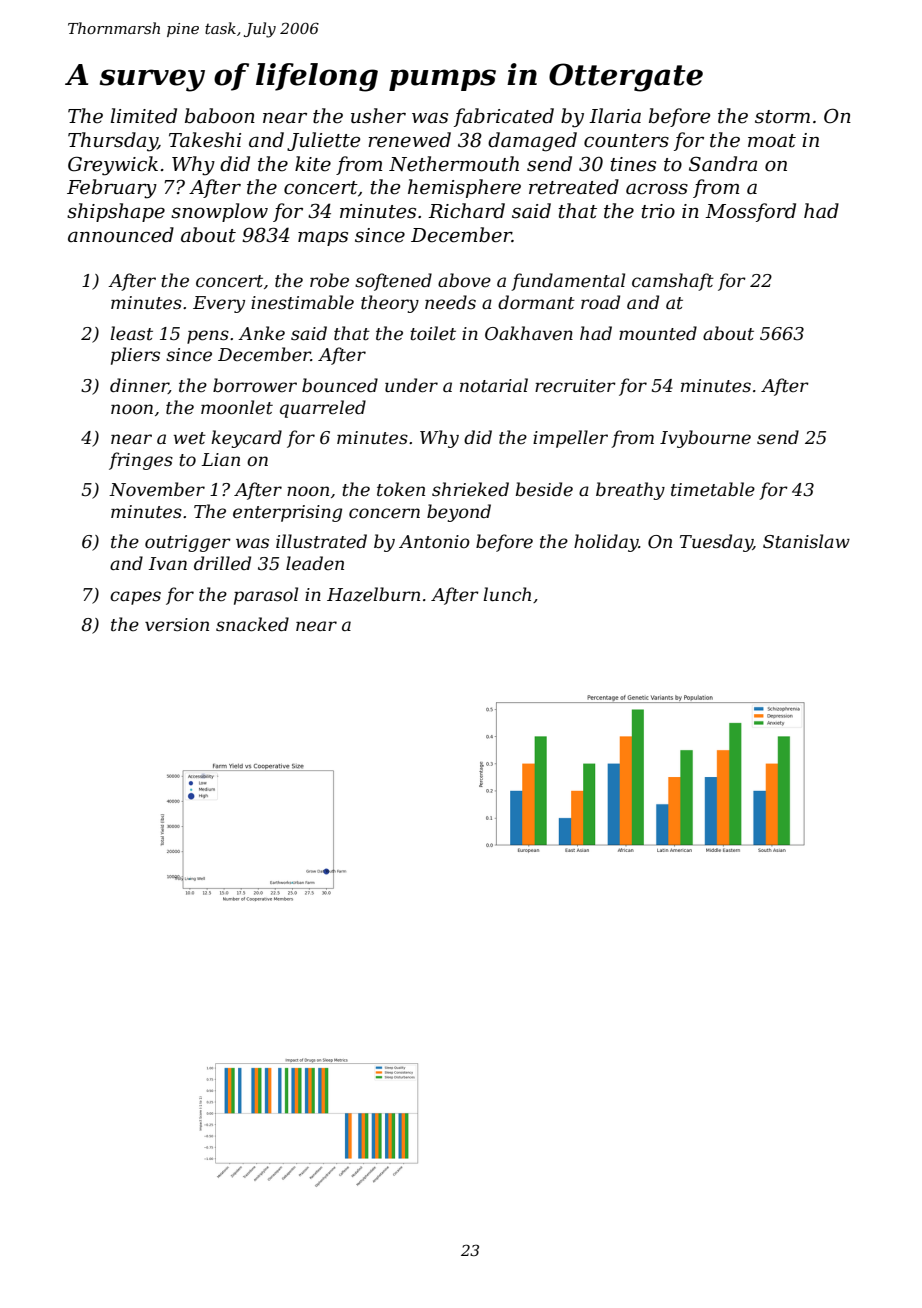 This screenshot has height=1308, width=922. What do you see at coordinates (189, 438) in the screenshot?
I see `wet` at bounding box center [189, 438].
